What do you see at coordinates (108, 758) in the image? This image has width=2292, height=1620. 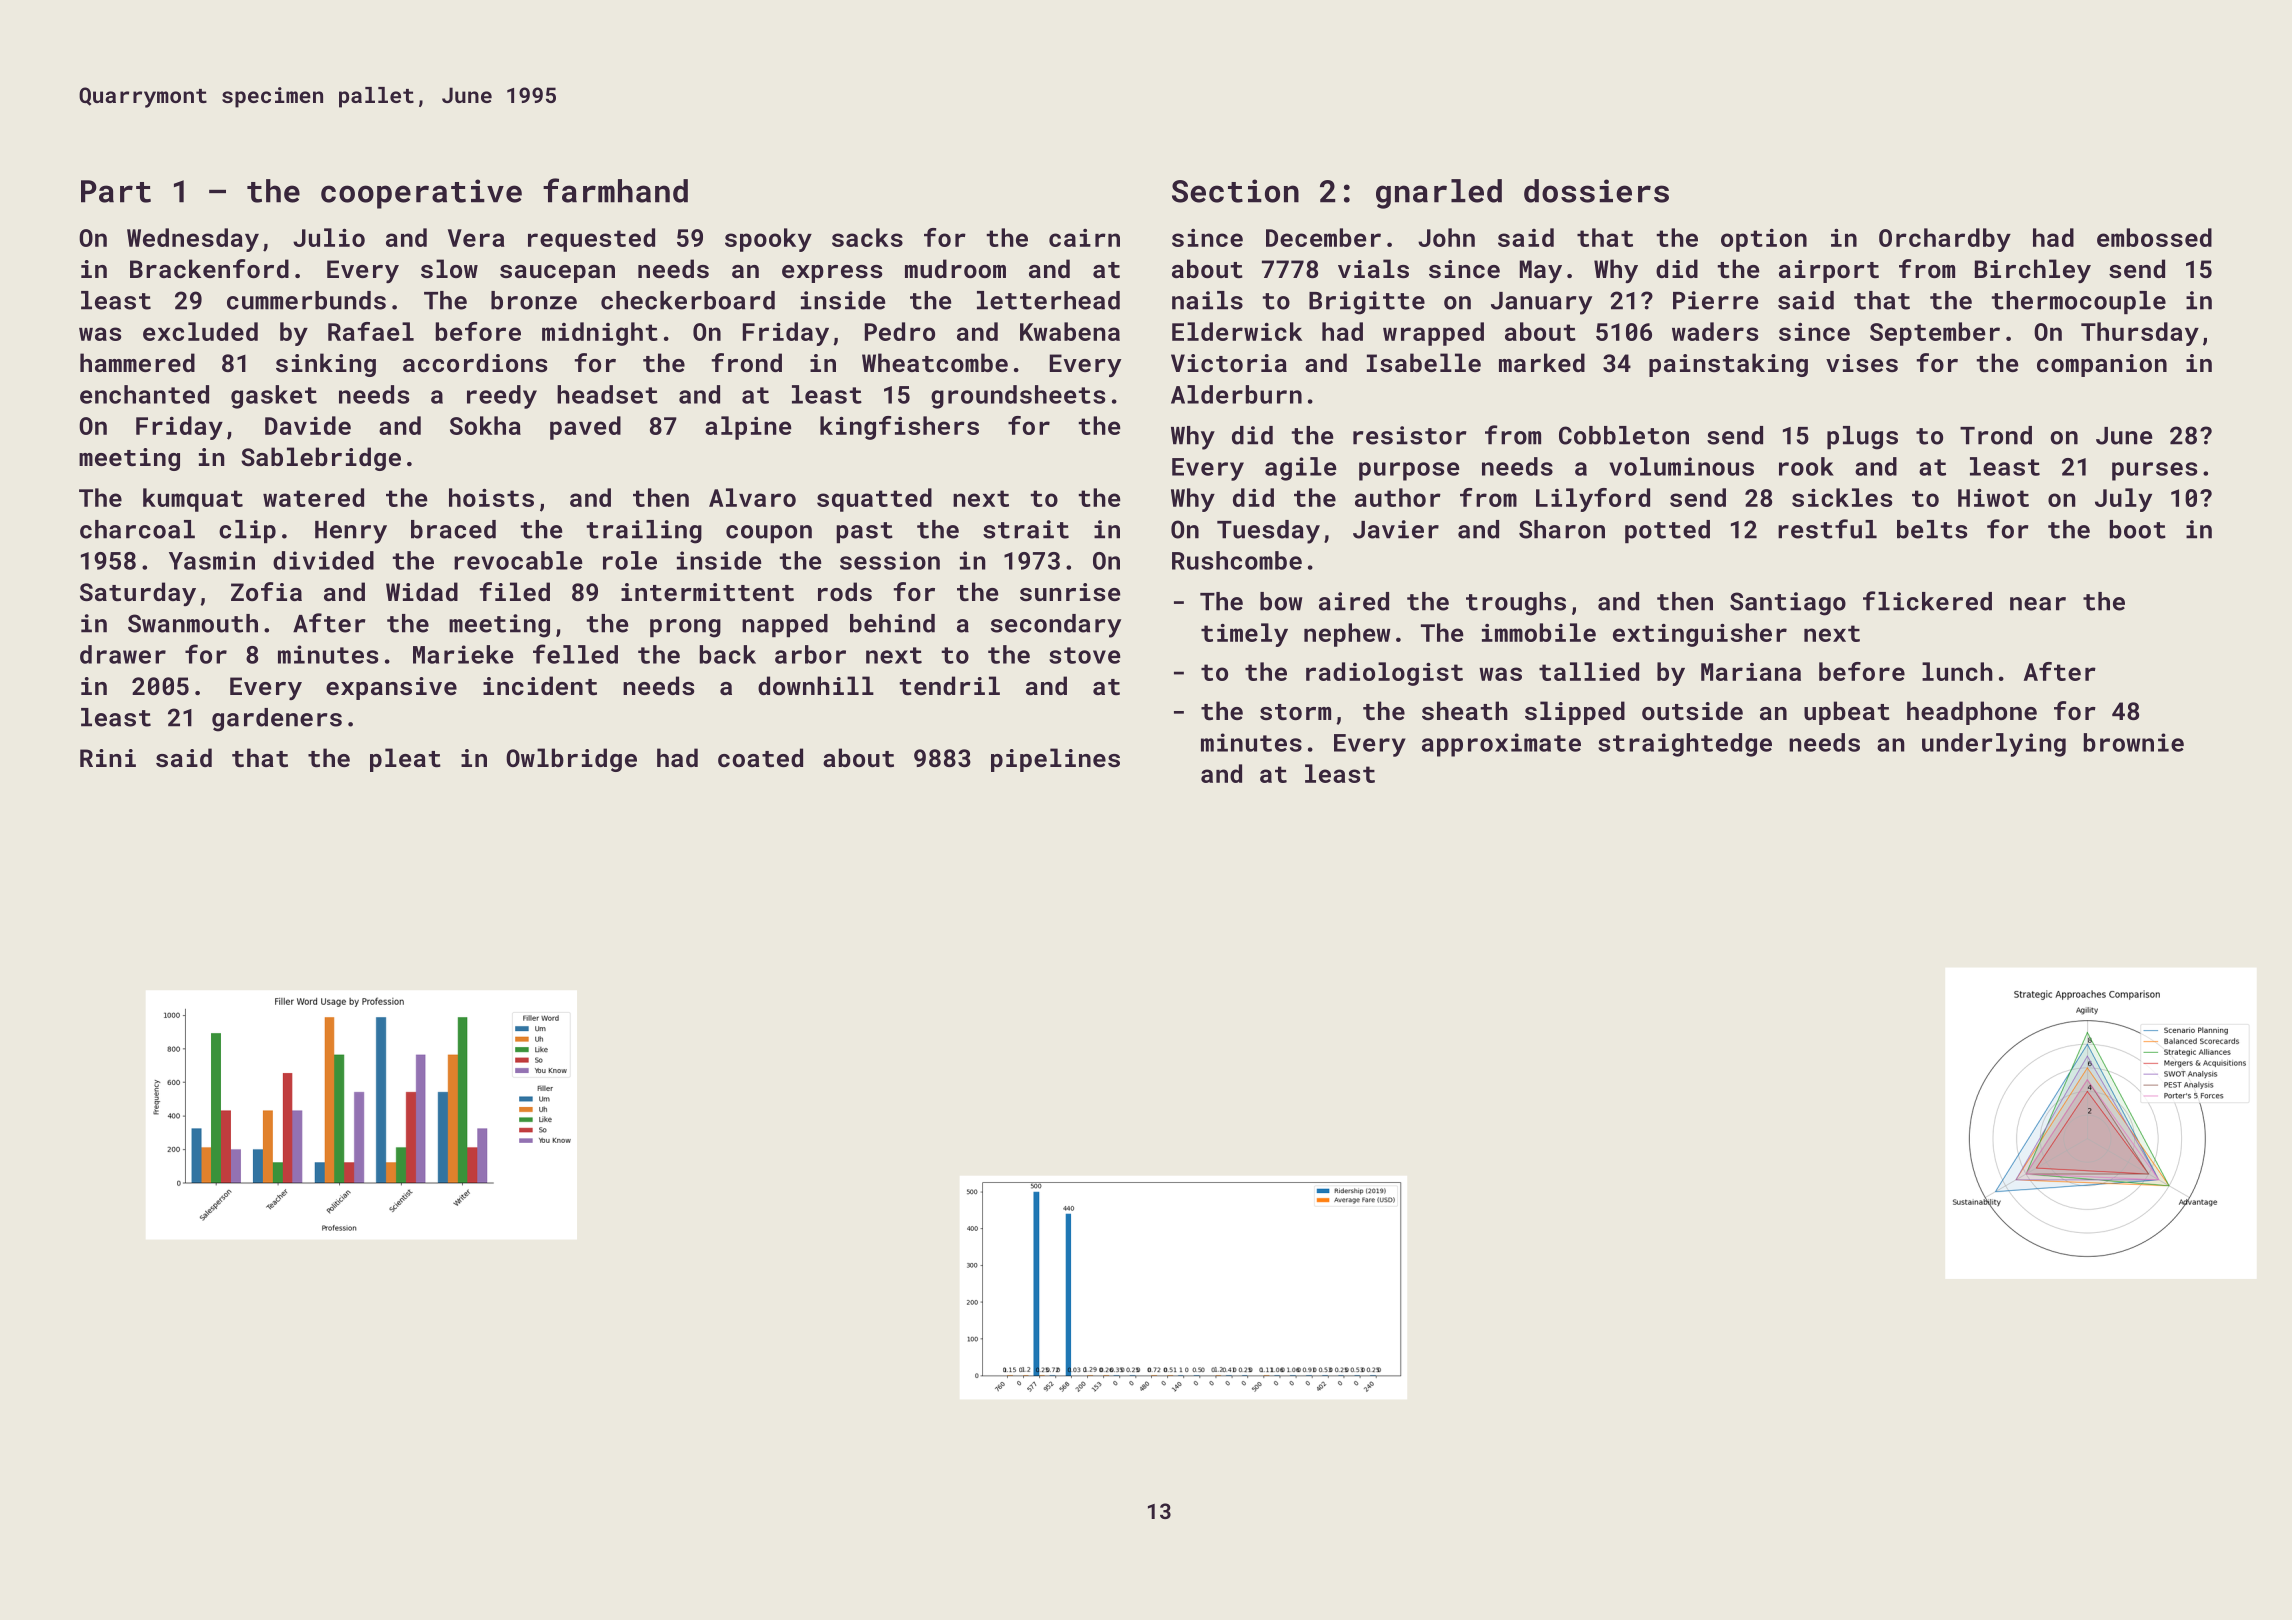 I see `Rini` at bounding box center [108, 758].
